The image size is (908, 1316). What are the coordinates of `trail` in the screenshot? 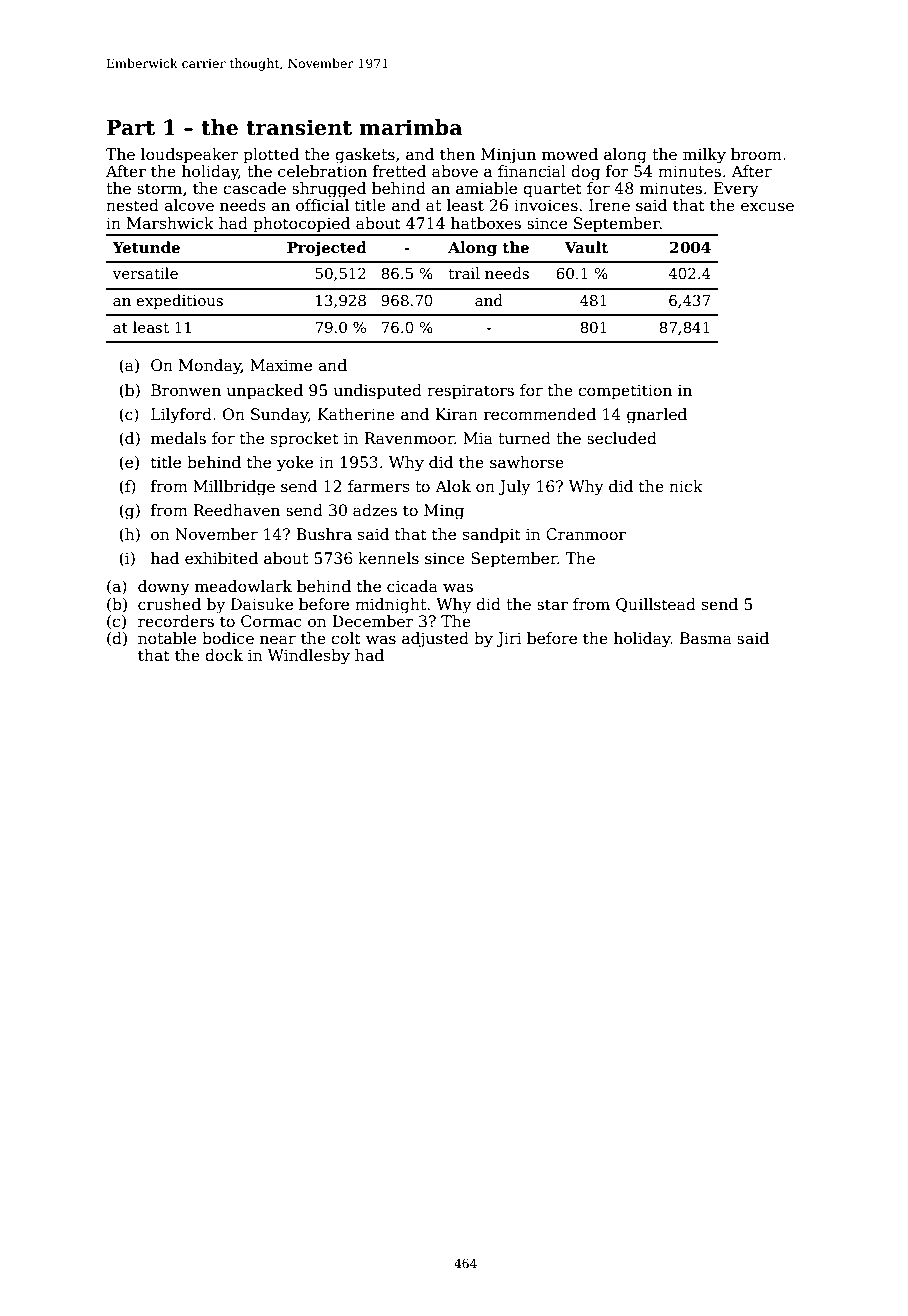 It's located at (464, 273).
